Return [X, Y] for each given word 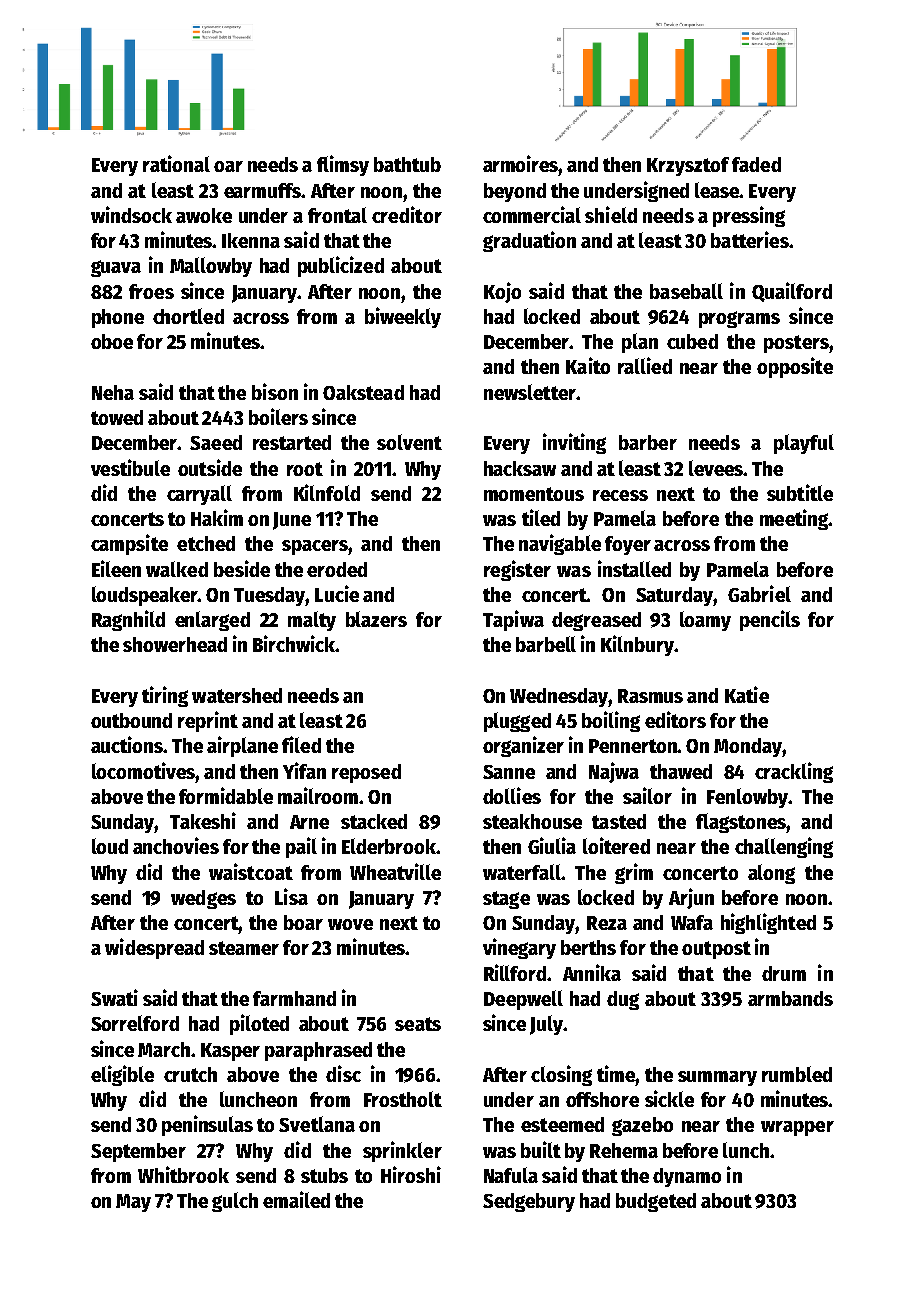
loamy [705, 621]
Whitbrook [183, 1174]
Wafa [692, 922]
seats [418, 1024]
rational [176, 163]
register [517, 570]
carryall [199, 495]
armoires [521, 163]
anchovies [176, 845]
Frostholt [403, 1099]
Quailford [792, 292]
